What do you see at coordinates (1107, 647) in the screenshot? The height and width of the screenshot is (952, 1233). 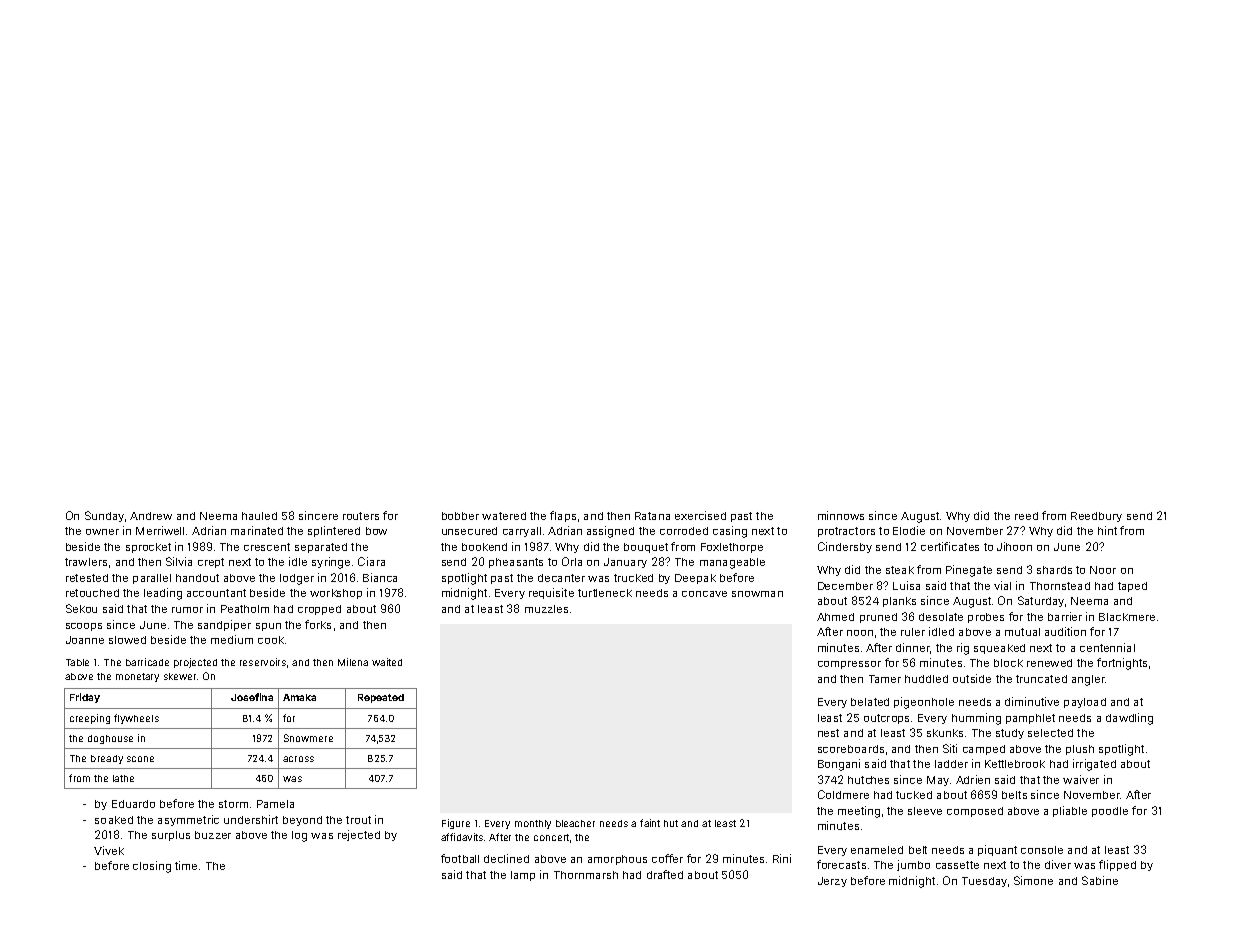 I see `centennial` at bounding box center [1107, 647].
